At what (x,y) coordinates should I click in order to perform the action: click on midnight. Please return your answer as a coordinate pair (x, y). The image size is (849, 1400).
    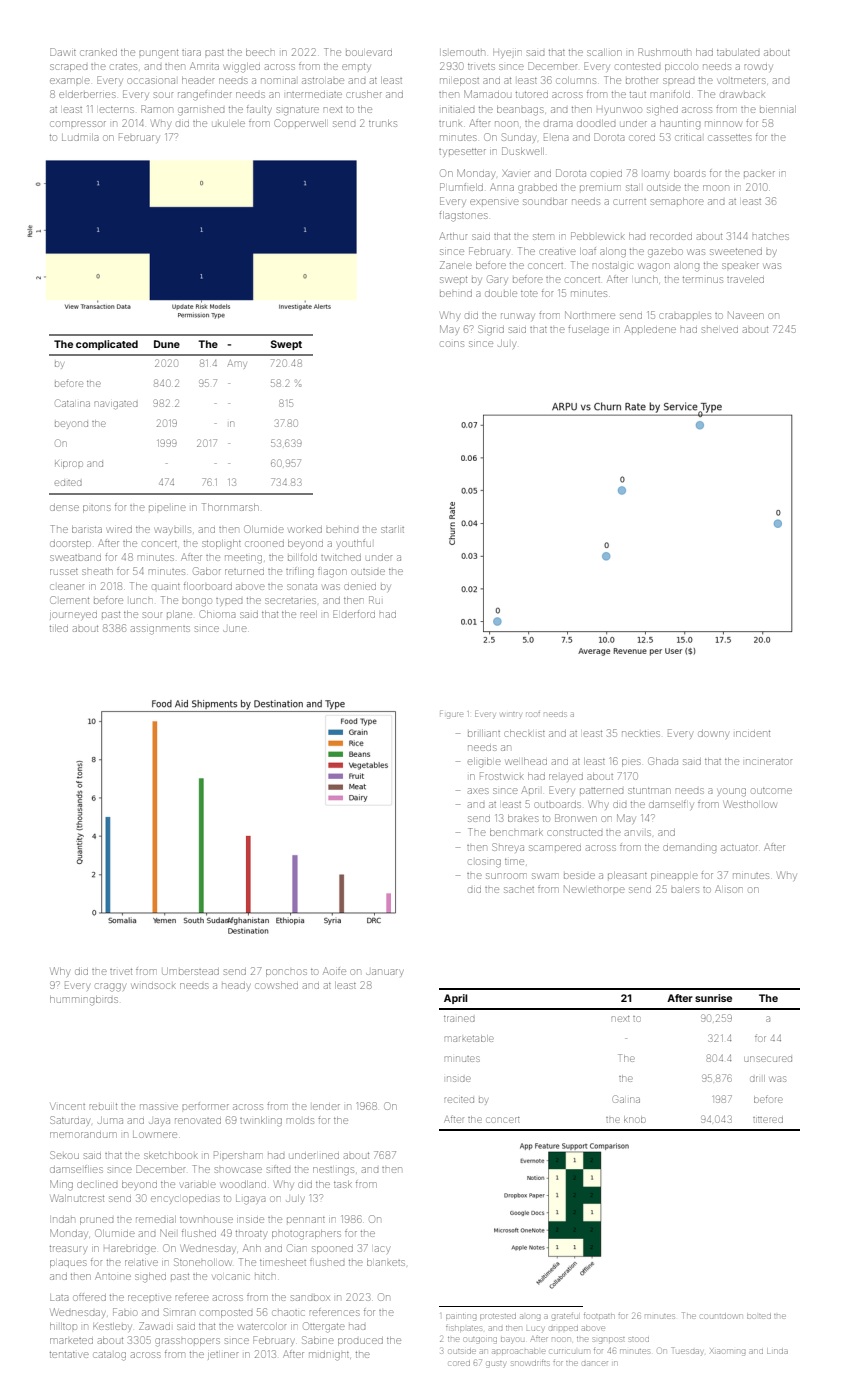
    Looking at the image, I should click on (329, 1356).
